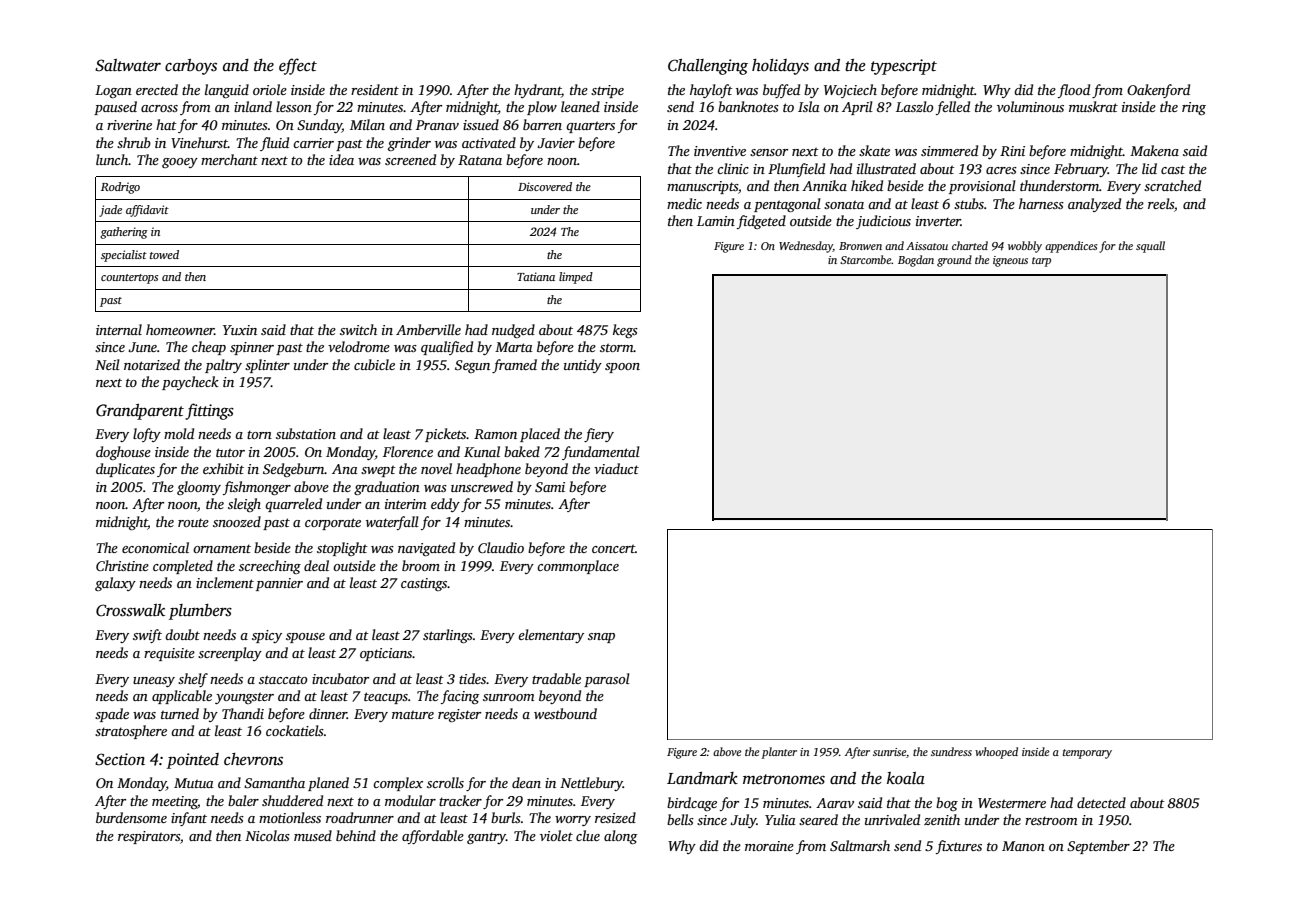 The width and height of the document is (1308, 924). I want to click on behind, so click(356, 835).
